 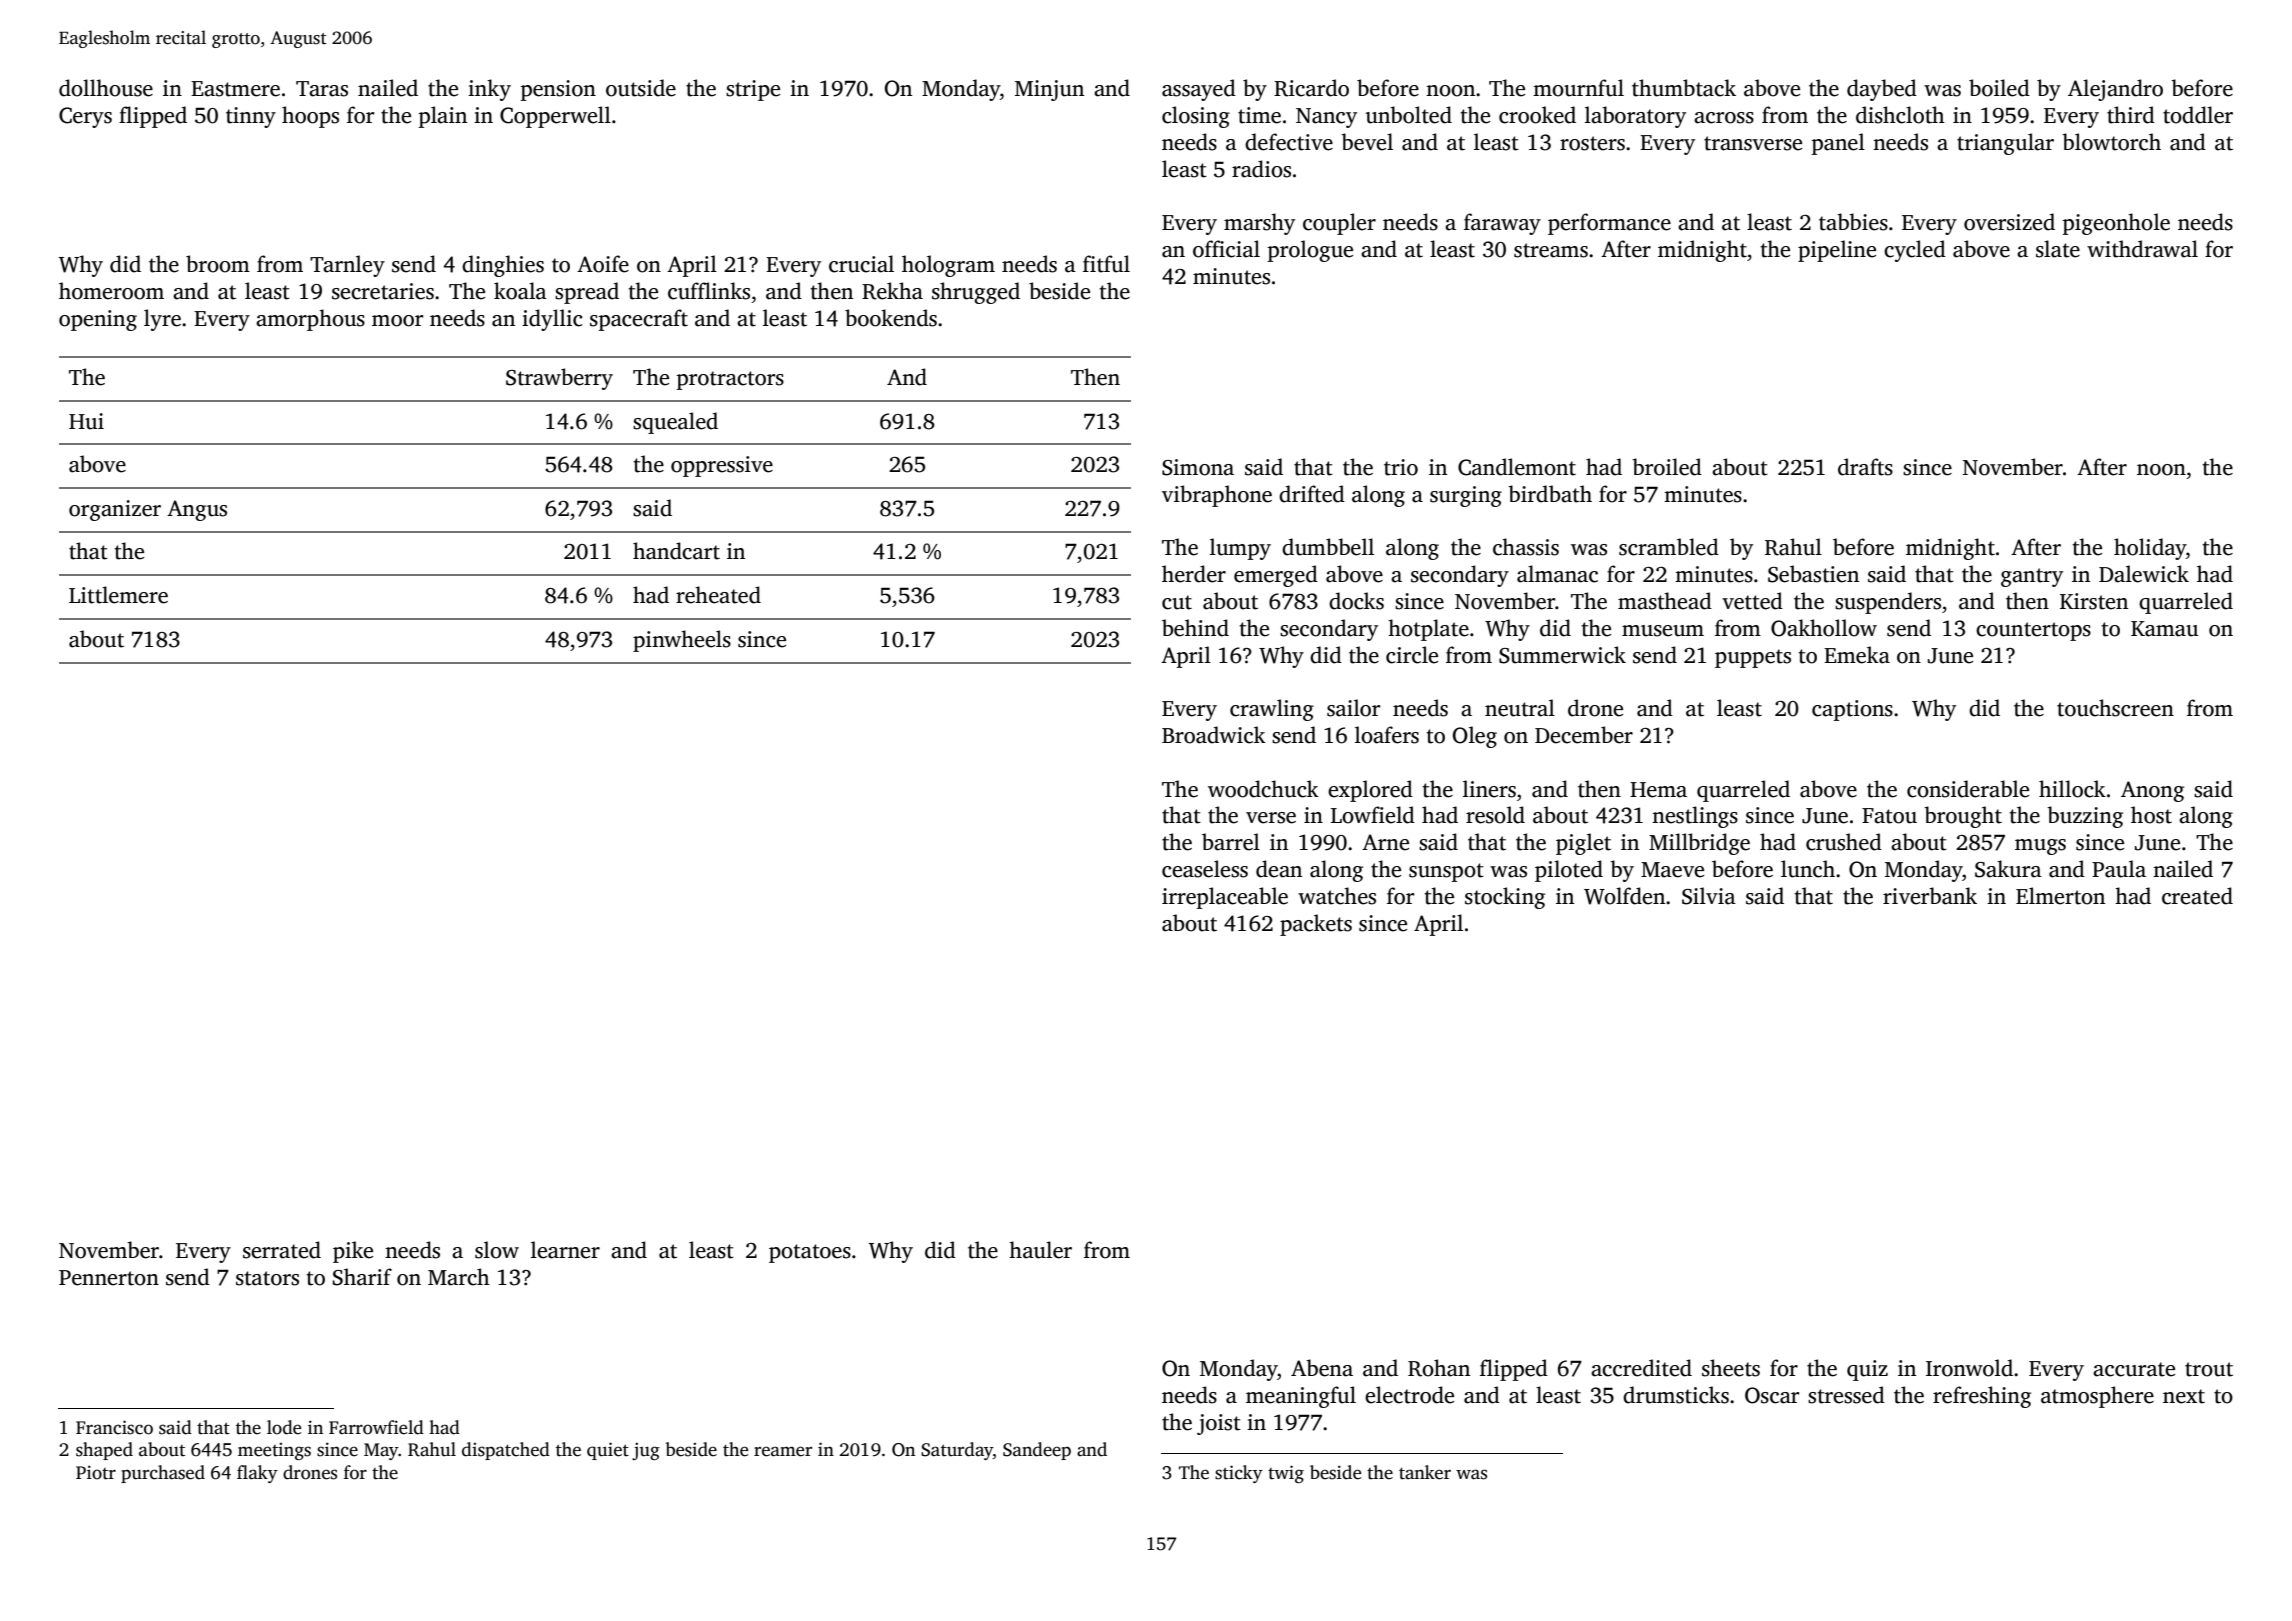 What do you see at coordinates (322, 89) in the screenshot?
I see `Taras` at bounding box center [322, 89].
